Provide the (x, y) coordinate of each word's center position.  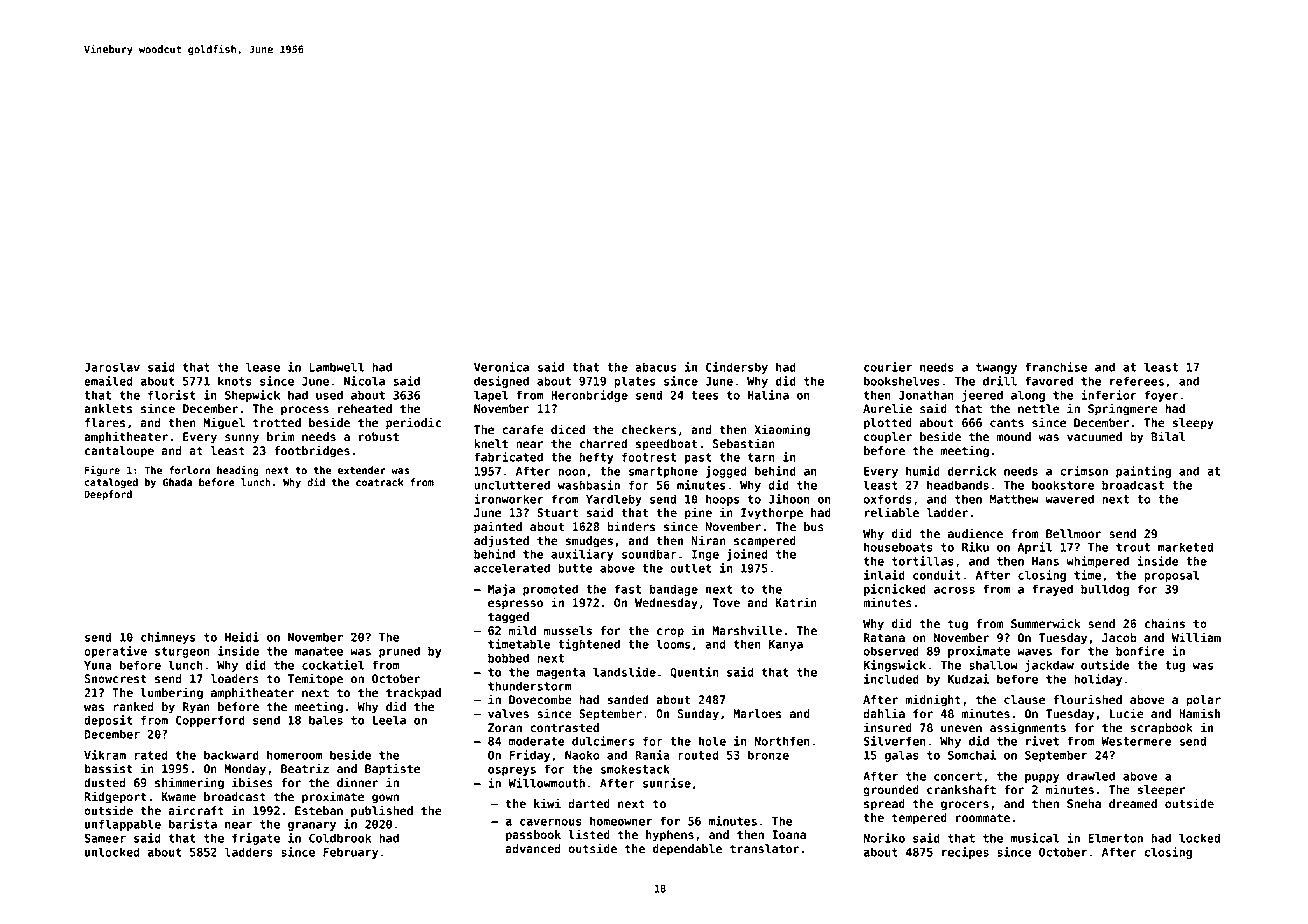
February (350, 853)
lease (263, 367)
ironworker (509, 499)
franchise (1056, 367)
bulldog (1105, 590)
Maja (501, 590)
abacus (655, 367)
